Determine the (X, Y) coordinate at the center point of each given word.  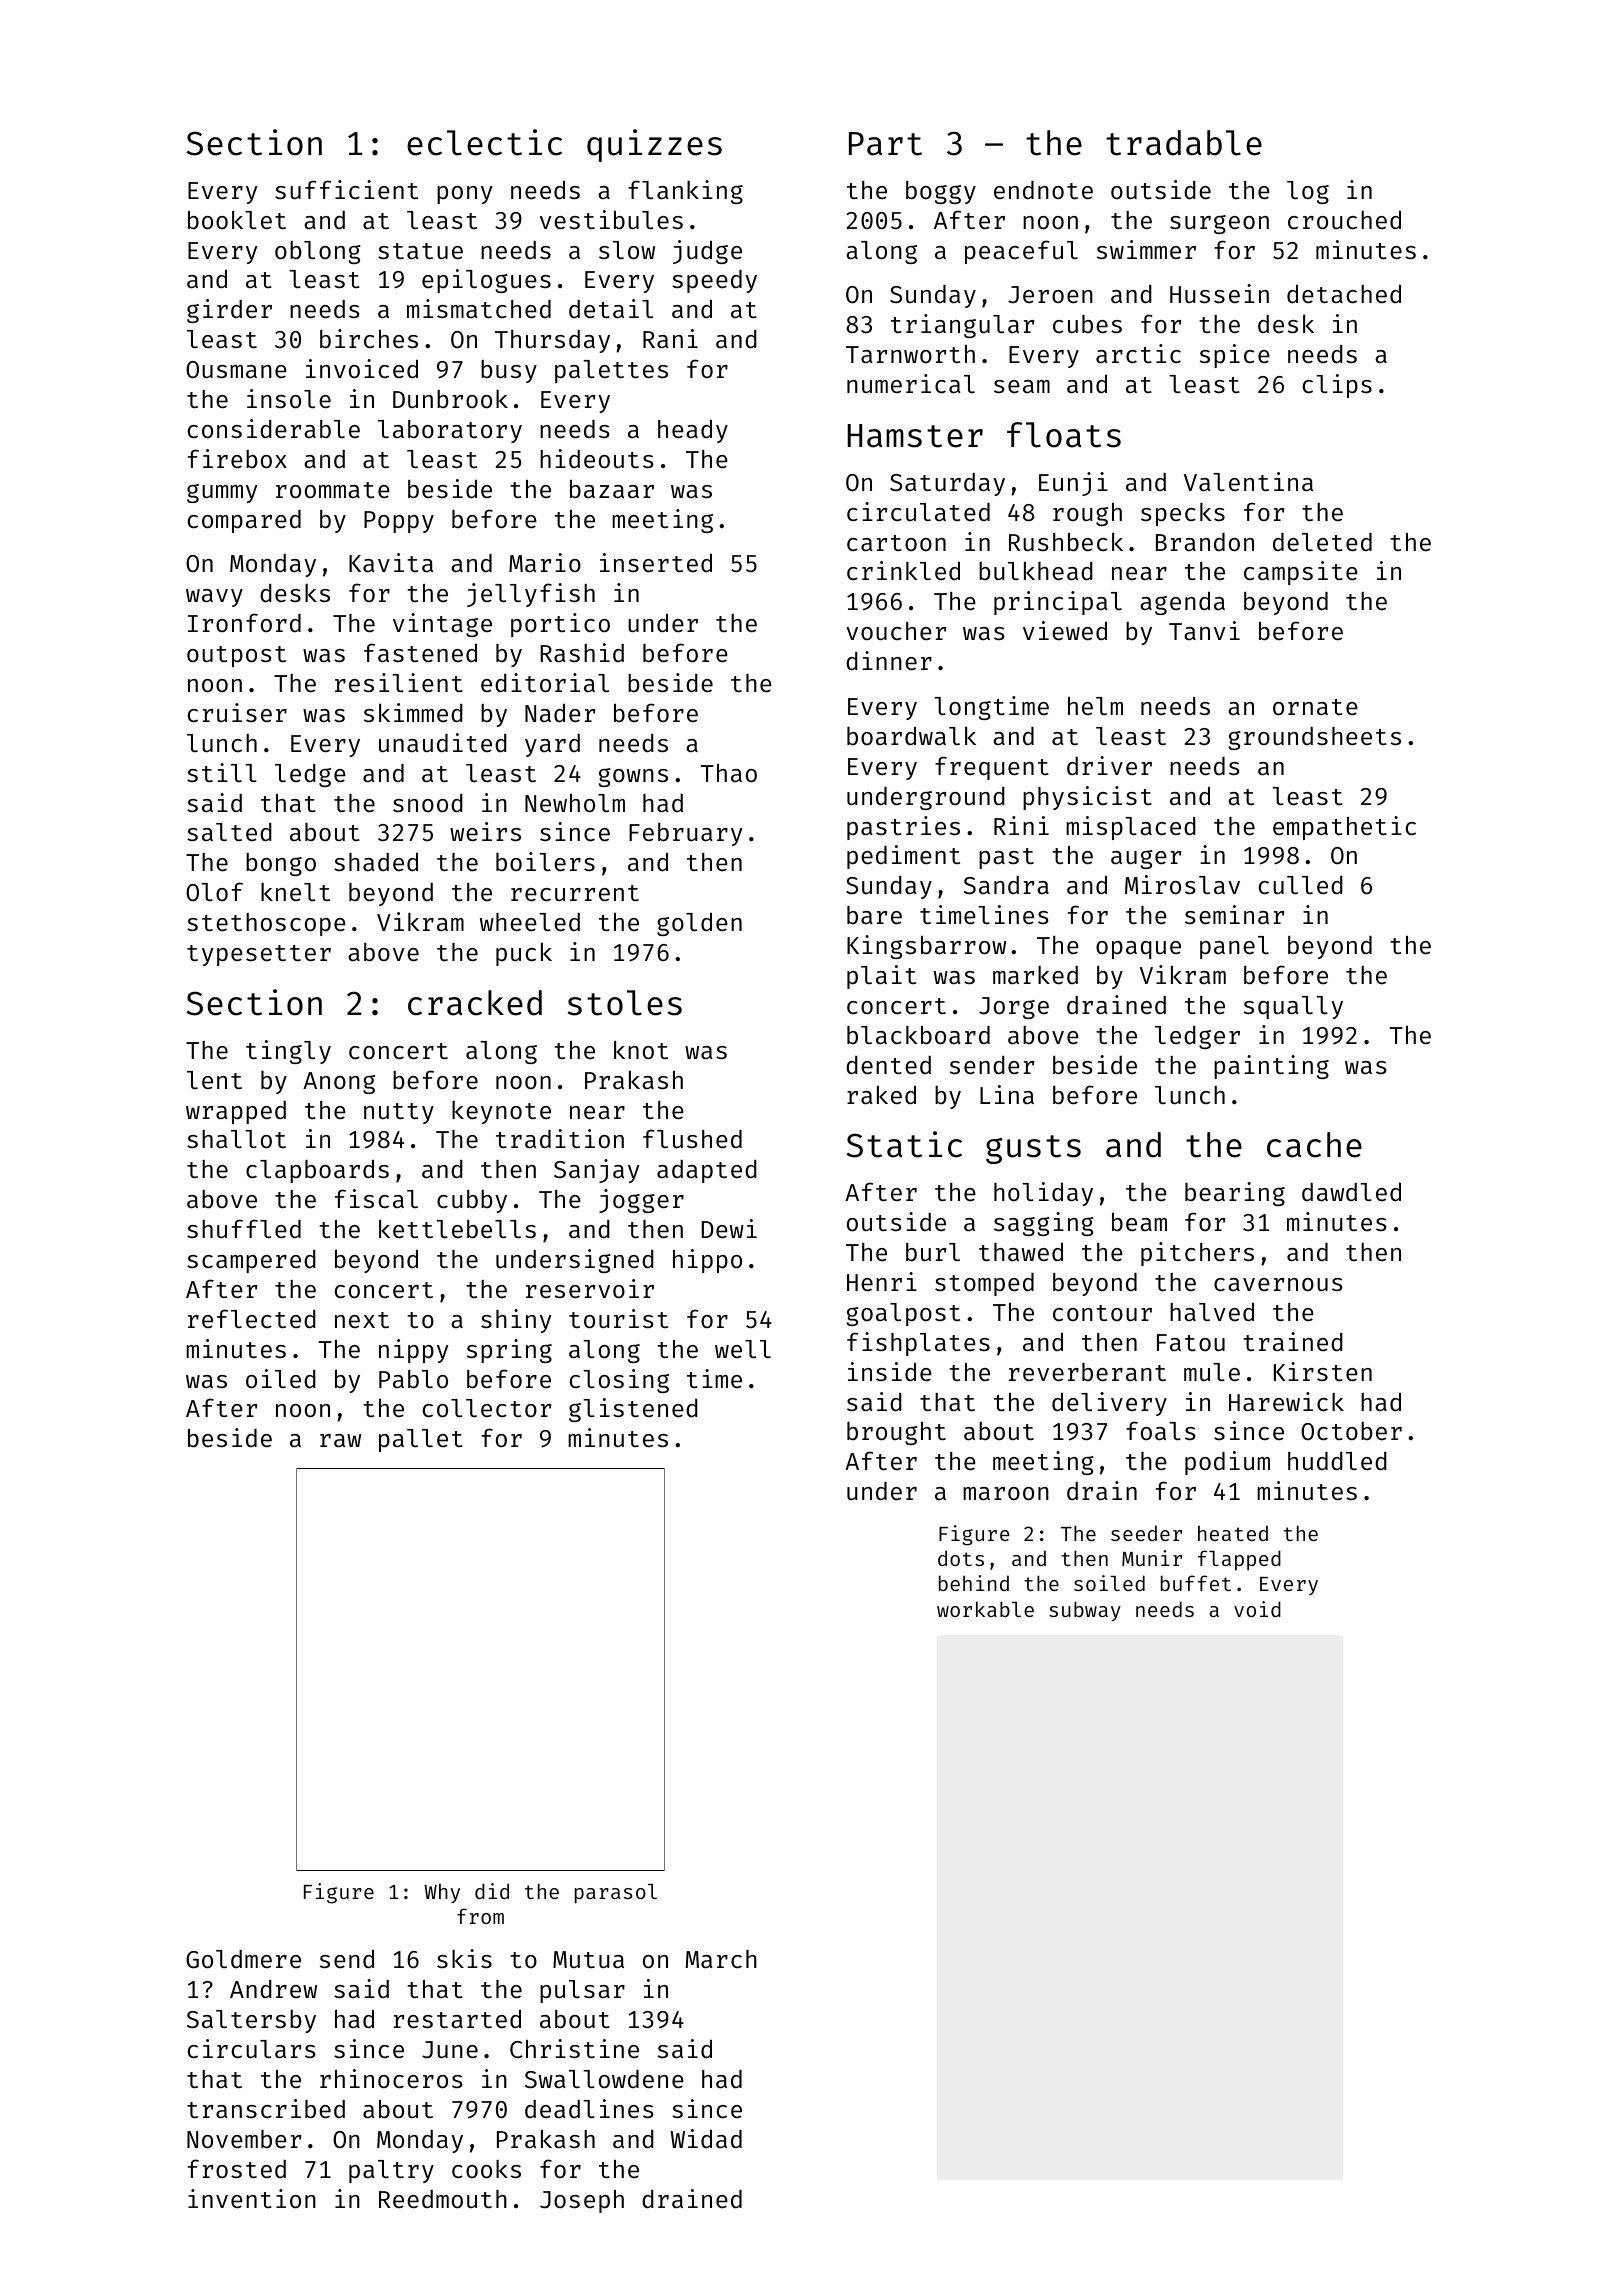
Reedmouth (443, 2199)
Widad (706, 2139)
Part (885, 144)
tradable (1184, 143)
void (1257, 1609)
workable (985, 1609)
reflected (252, 1319)
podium (1227, 1463)
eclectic (484, 142)
